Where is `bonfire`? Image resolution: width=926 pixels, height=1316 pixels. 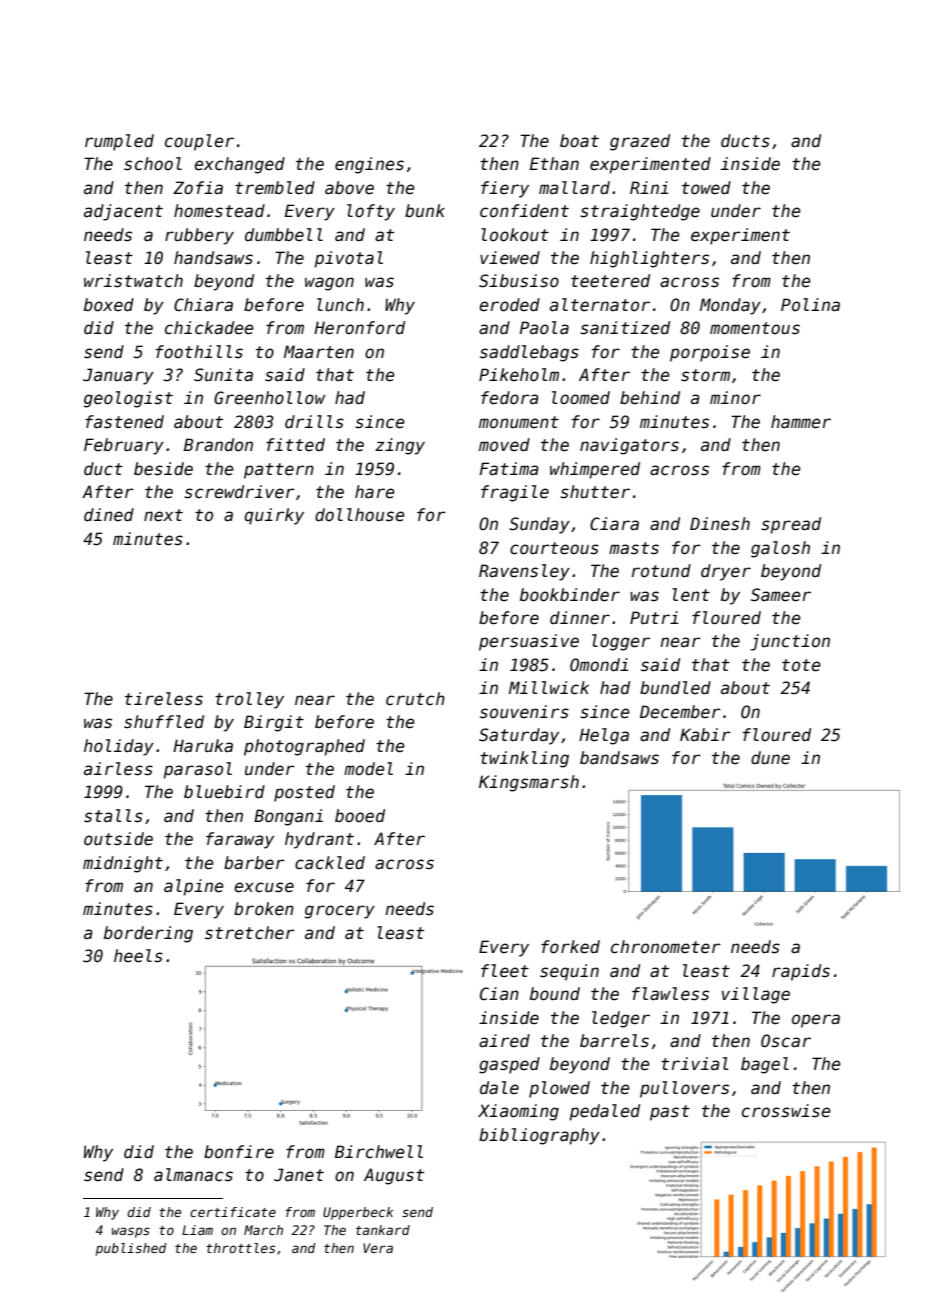 bonfire is located at coordinates (239, 1152).
